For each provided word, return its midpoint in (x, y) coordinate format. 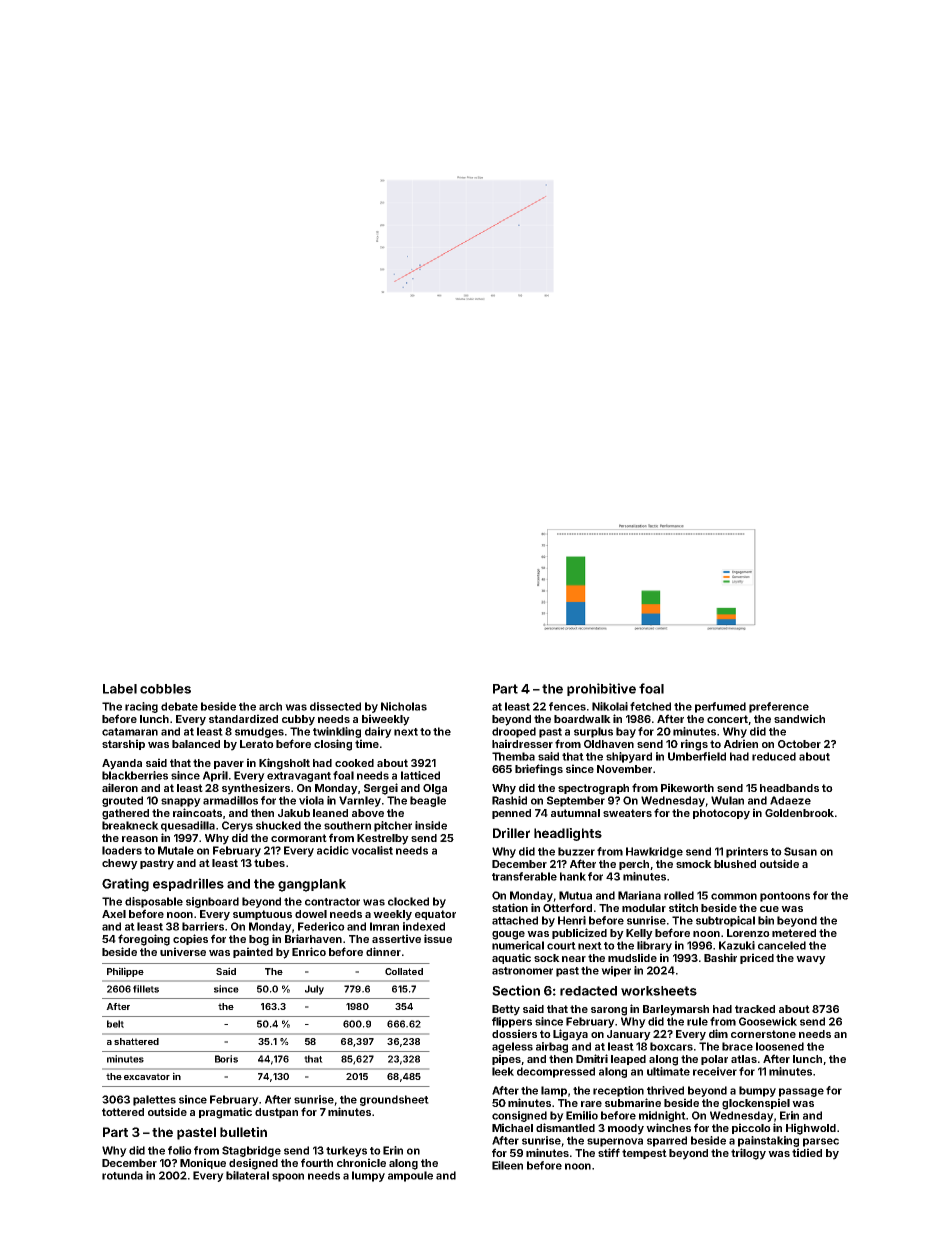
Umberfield (697, 756)
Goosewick (768, 1021)
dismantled (565, 1127)
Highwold (811, 1129)
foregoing (144, 940)
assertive (396, 938)
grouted (122, 801)
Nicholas (404, 706)
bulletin (243, 1132)
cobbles (165, 689)
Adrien (741, 743)
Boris (226, 1059)
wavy (811, 960)
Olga (435, 789)
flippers (512, 1022)
